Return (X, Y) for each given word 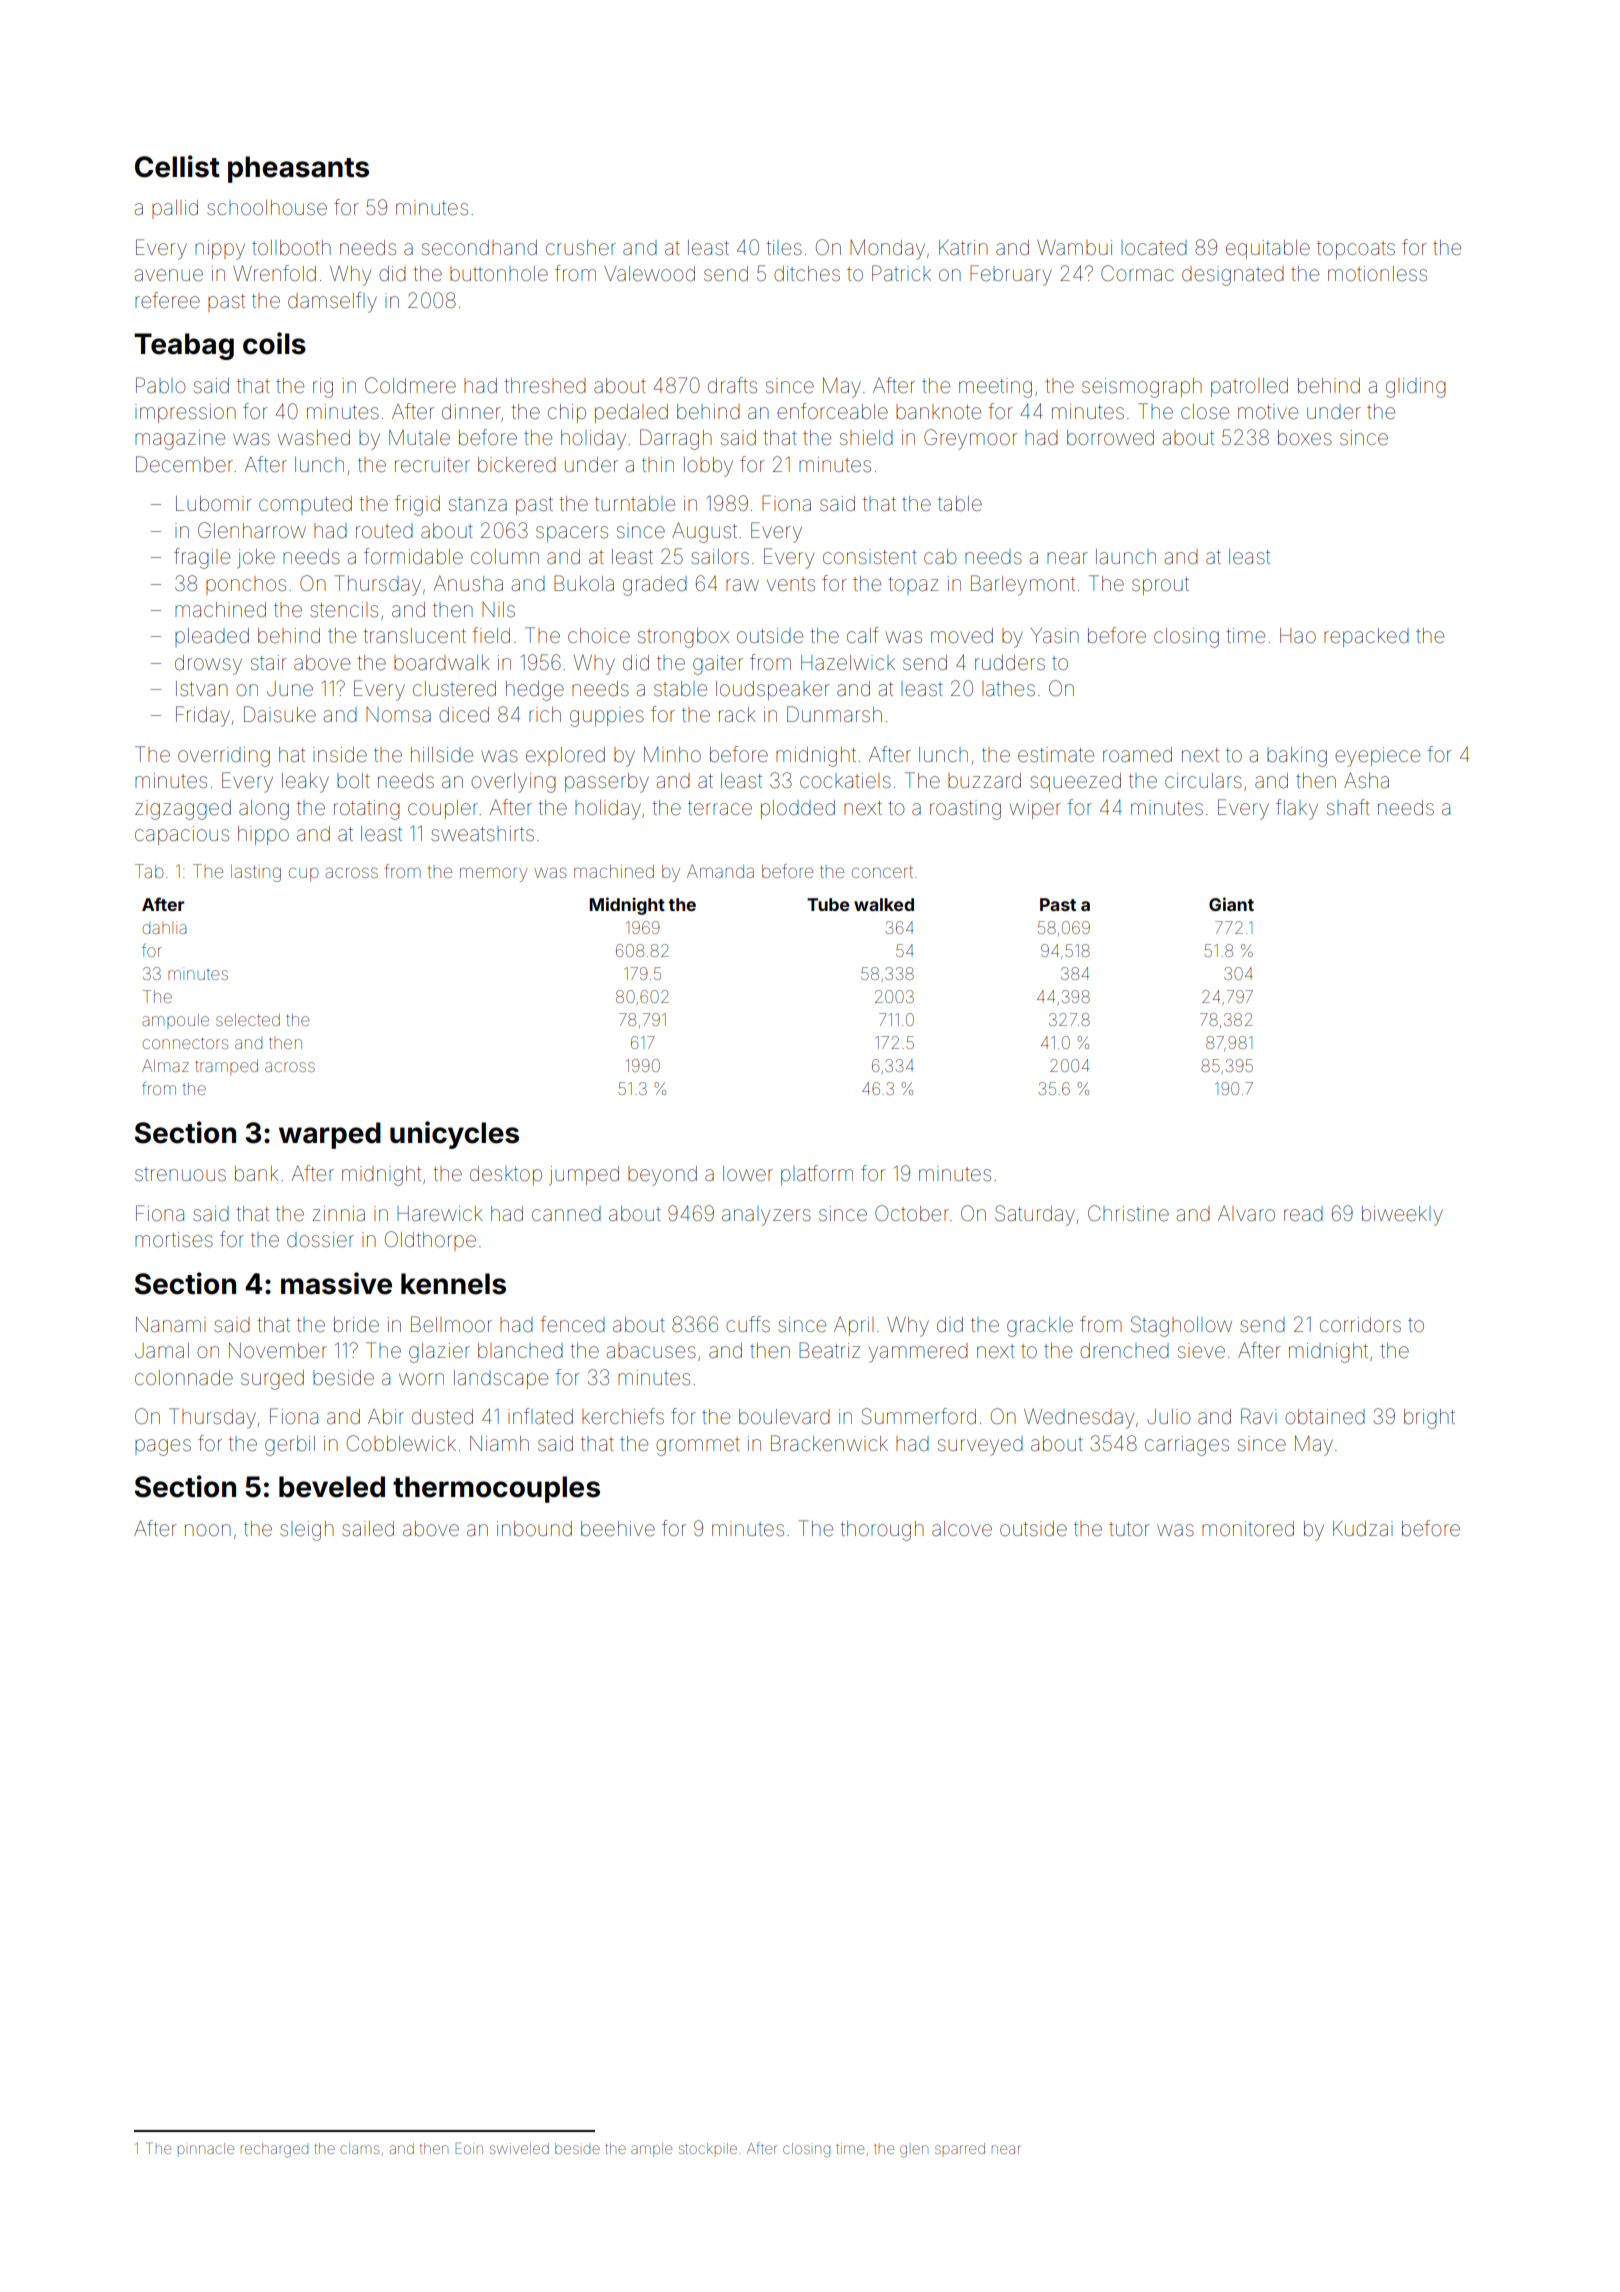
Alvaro (1246, 1213)
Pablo (160, 385)
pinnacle (205, 2148)
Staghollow (1181, 1326)
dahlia (165, 928)
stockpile (708, 2148)
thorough (882, 1531)
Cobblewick (401, 1443)
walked (884, 904)
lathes (1008, 689)
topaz (913, 586)
